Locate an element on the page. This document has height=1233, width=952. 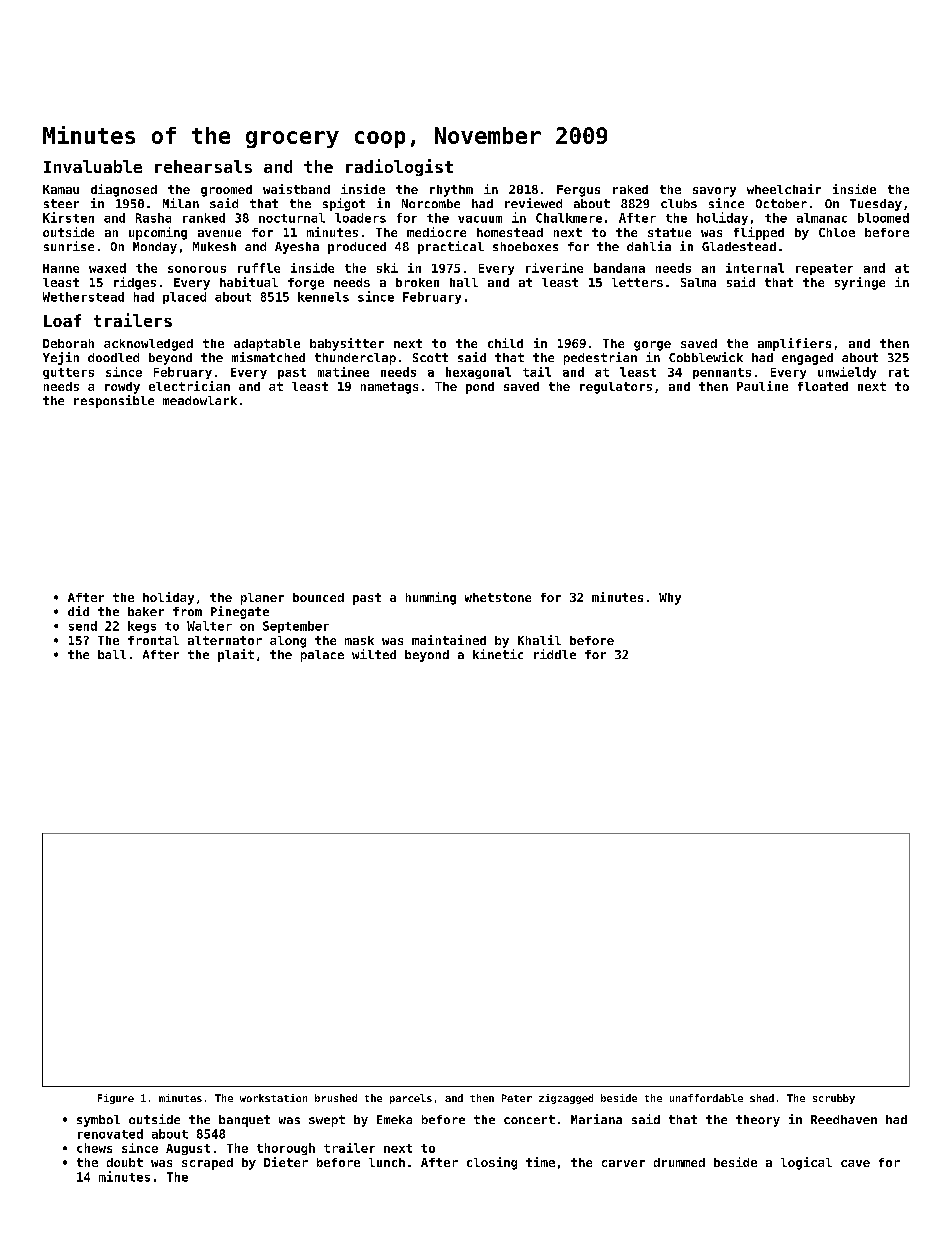
Ayesha is located at coordinates (297, 248).
